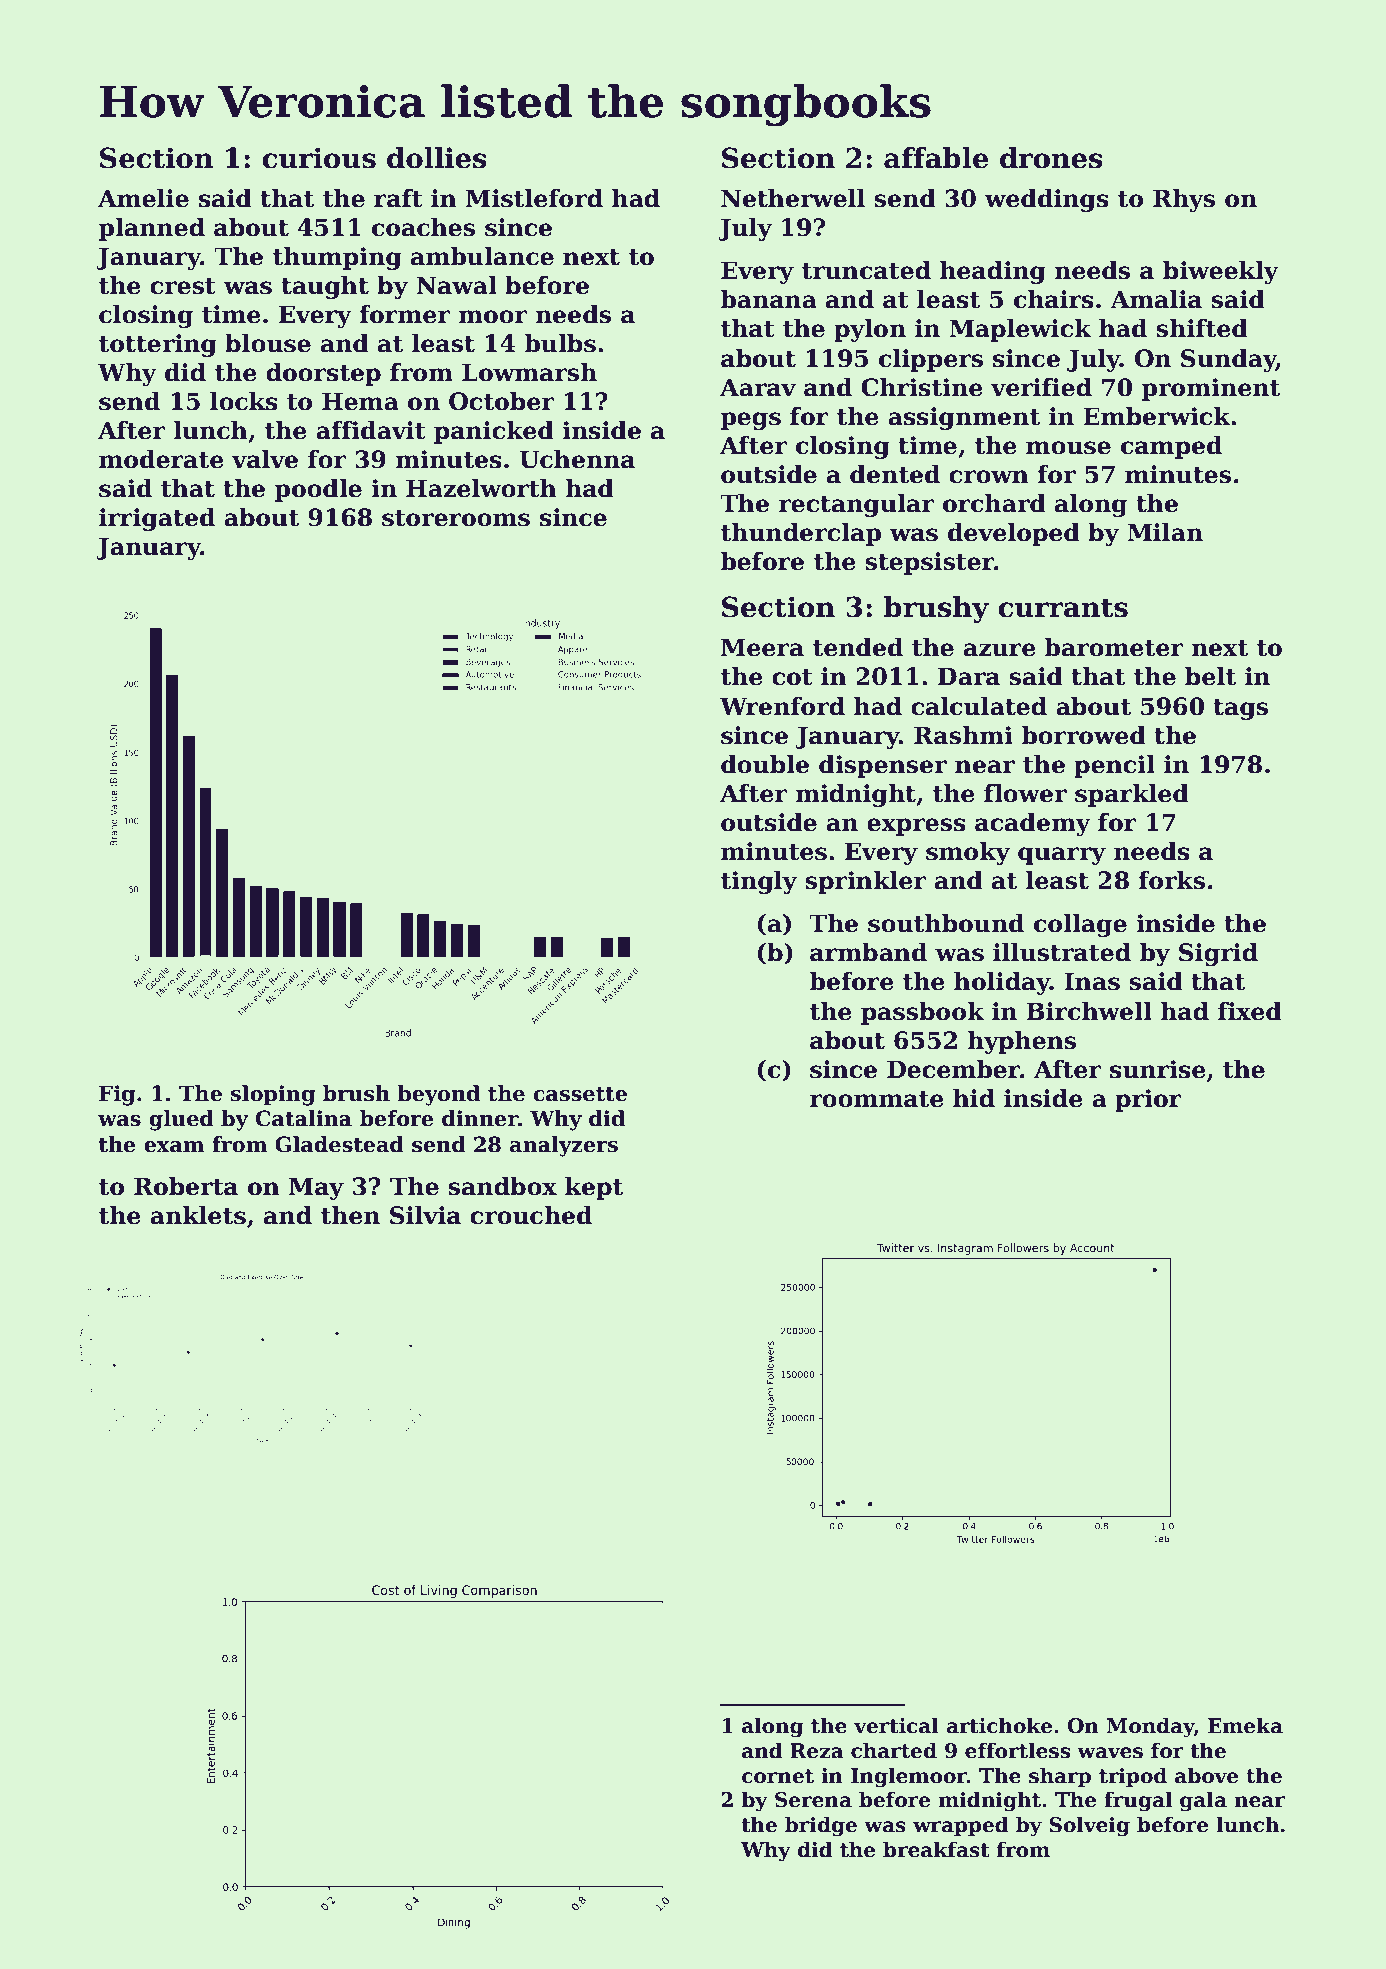 The height and width of the screenshot is (1969, 1386). I want to click on irrigated, so click(157, 519).
